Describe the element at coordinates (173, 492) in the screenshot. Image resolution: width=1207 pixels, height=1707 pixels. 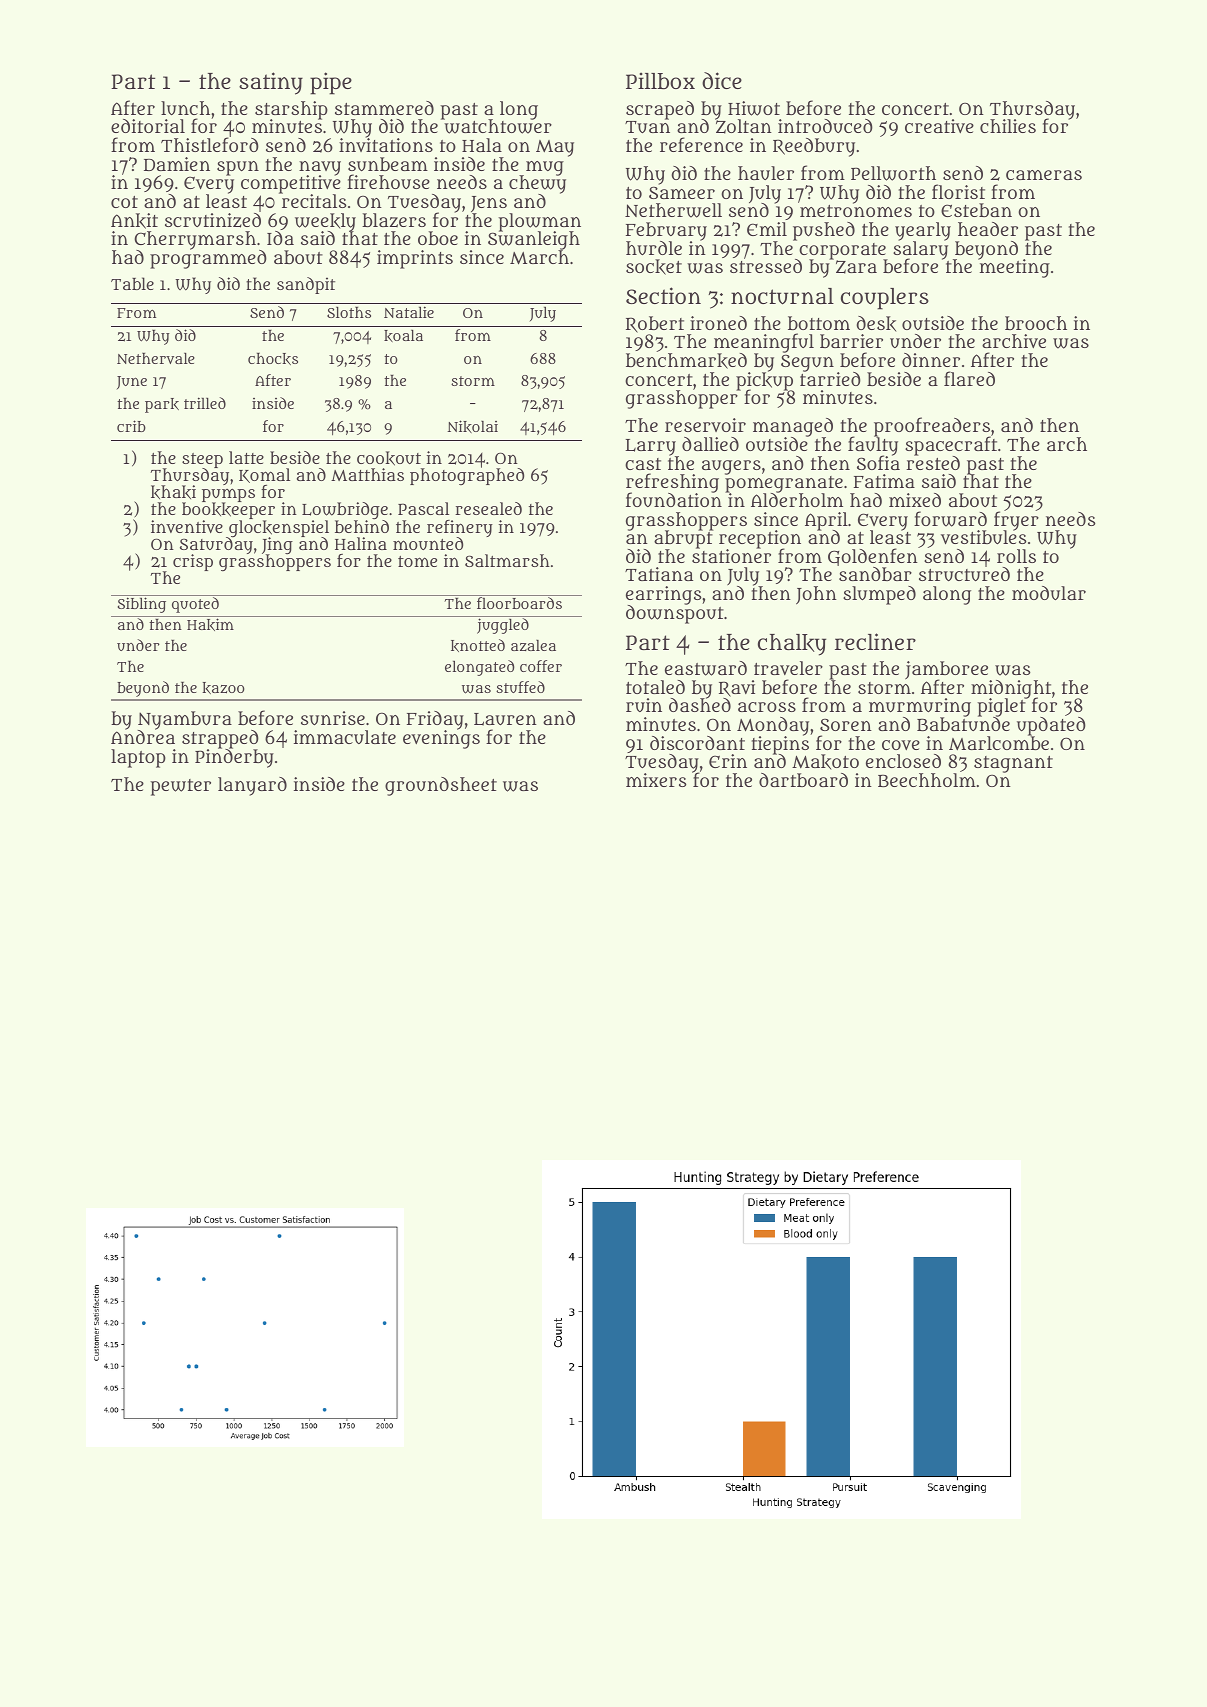
I see `khaki` at that location.
